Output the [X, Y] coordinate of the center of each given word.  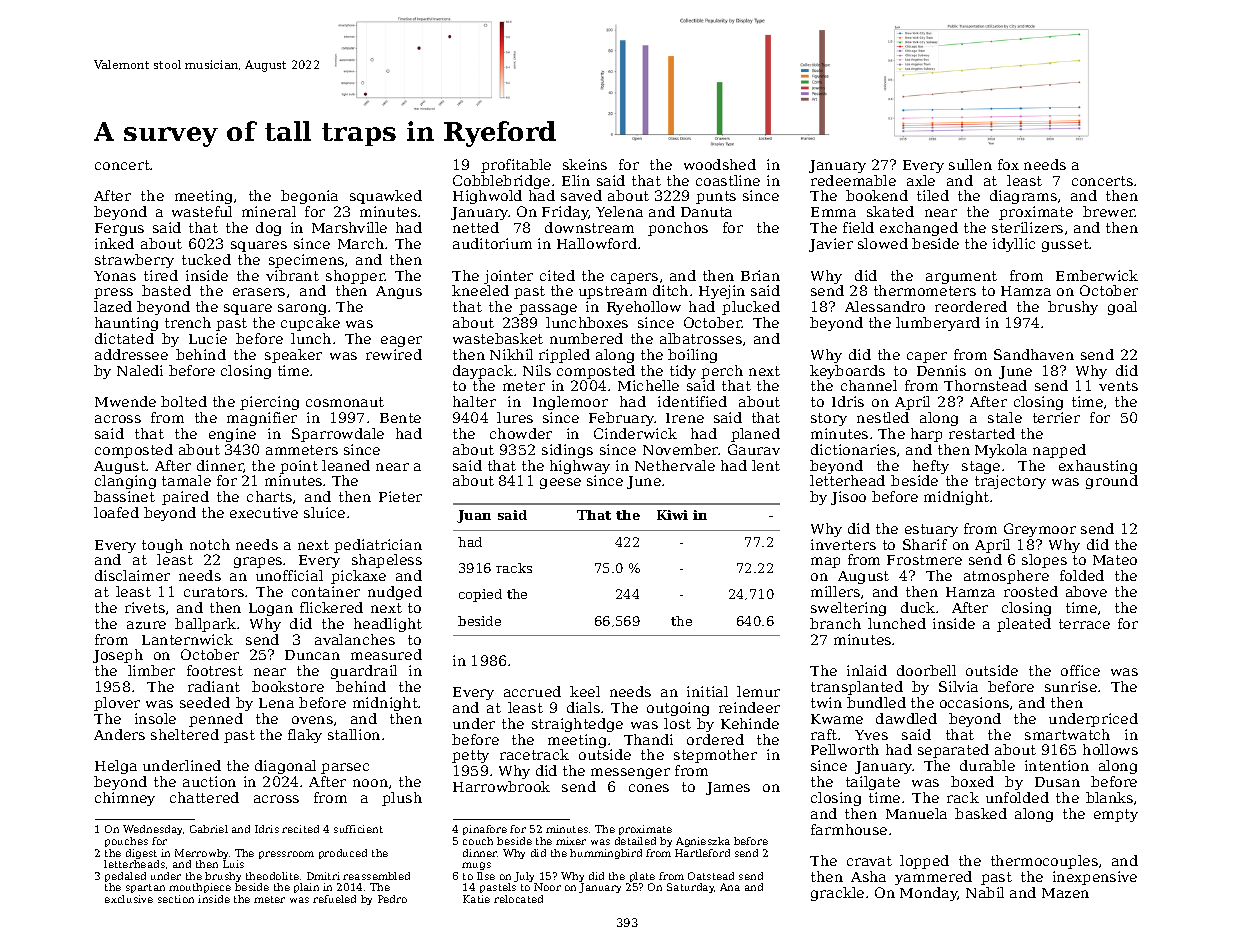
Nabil [985, 892]
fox [1008, 164]
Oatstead [711, 876]
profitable [516, 166]
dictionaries [853, 449]
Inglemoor [570, 403]
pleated [1024, 625]
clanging [125, 482]
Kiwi [672, 515]
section [176, 899]
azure [146, 625]
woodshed [720, 164]
